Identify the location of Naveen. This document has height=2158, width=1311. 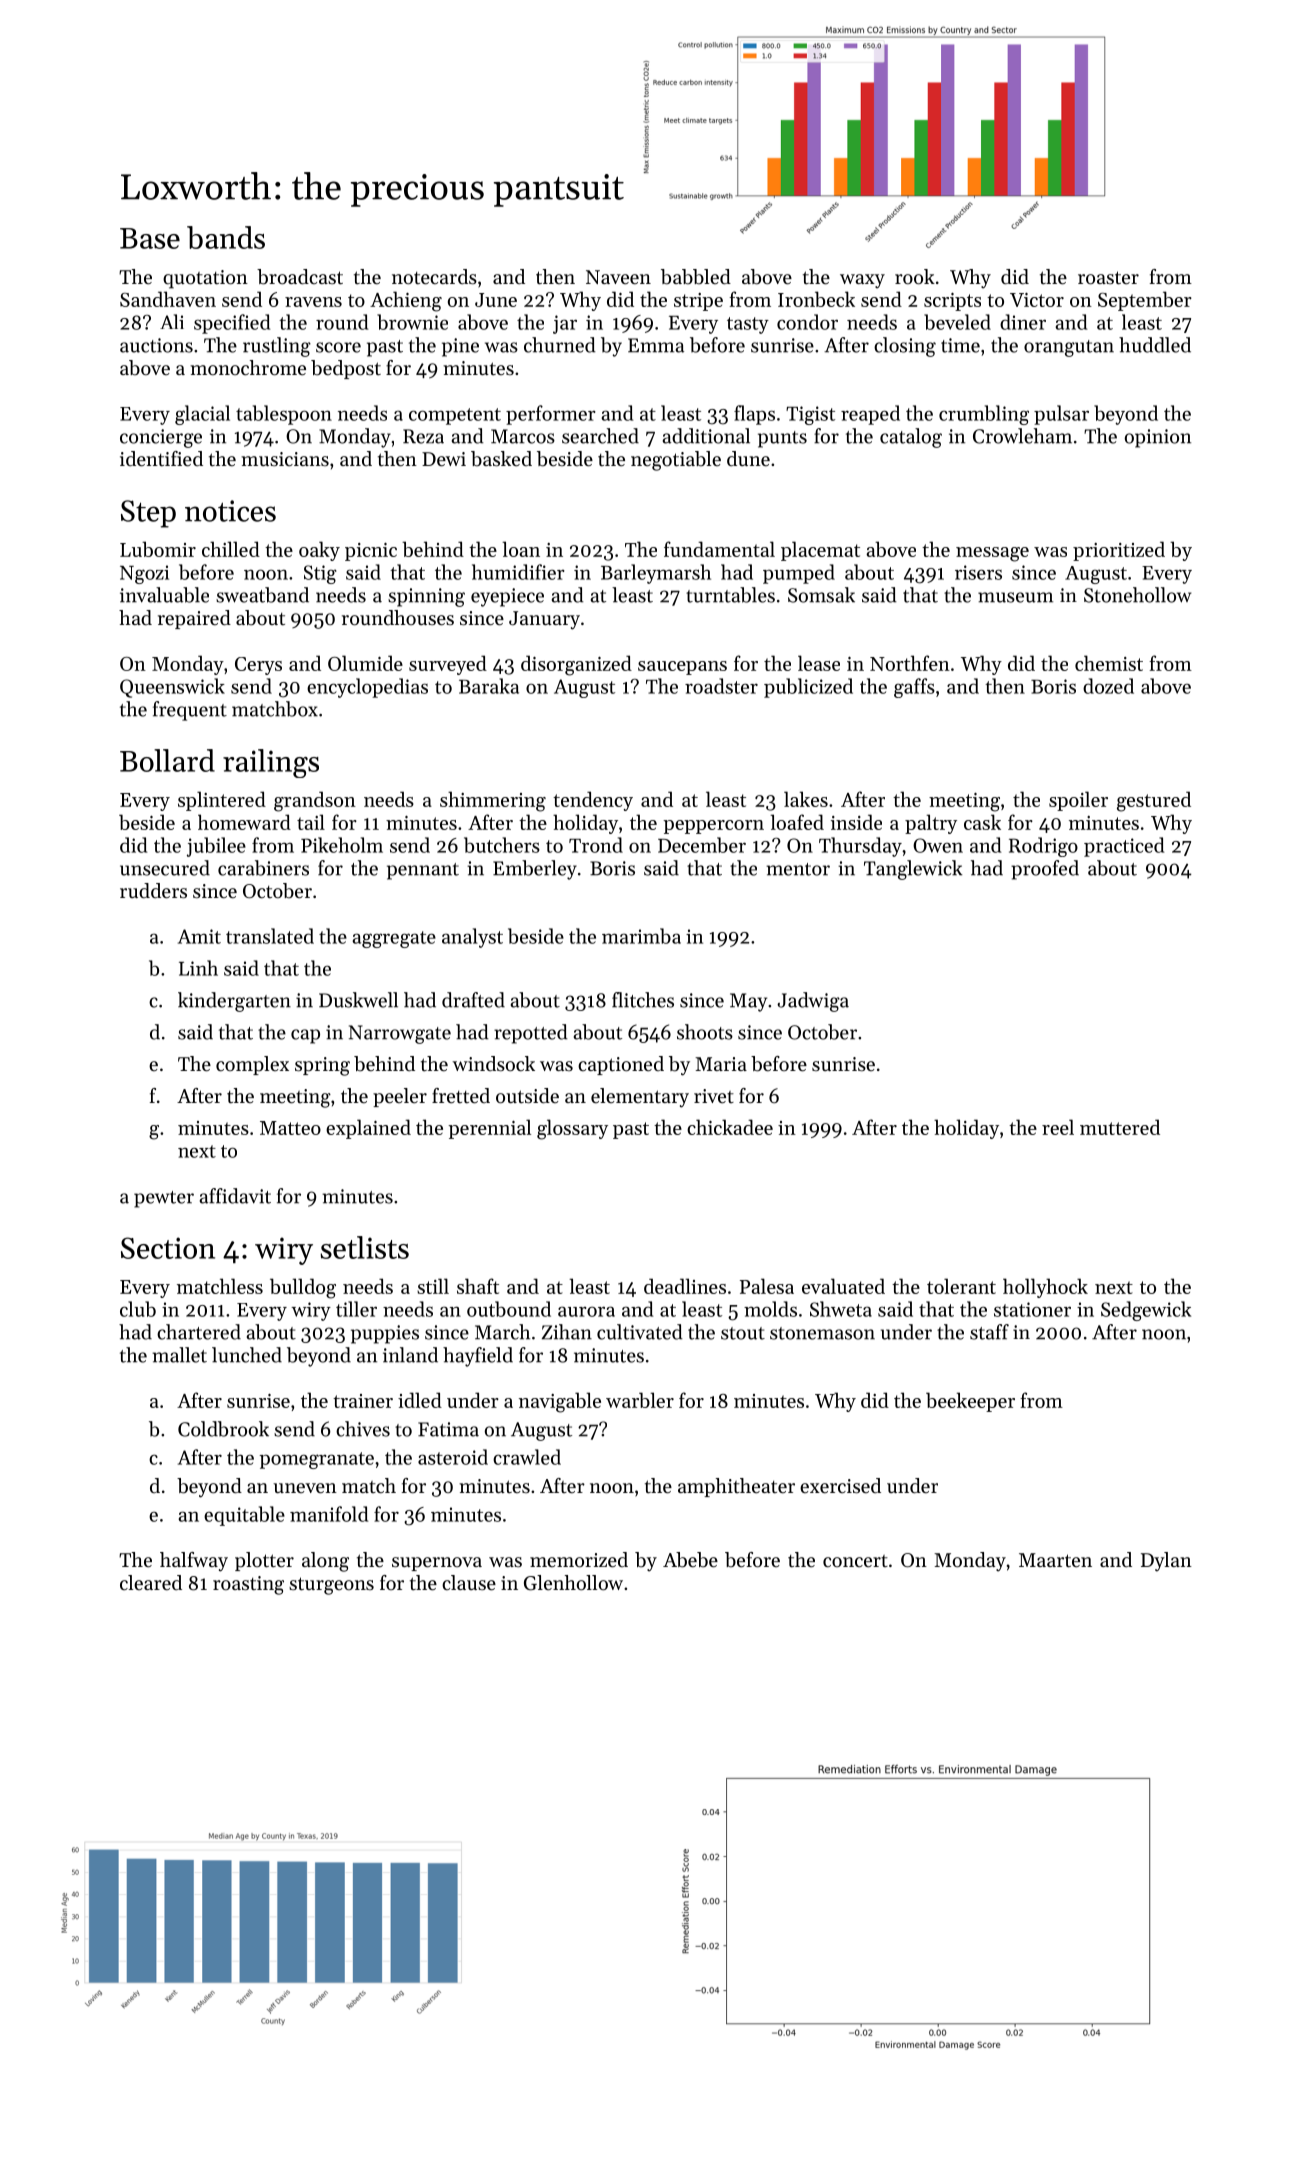
(618, 277).
